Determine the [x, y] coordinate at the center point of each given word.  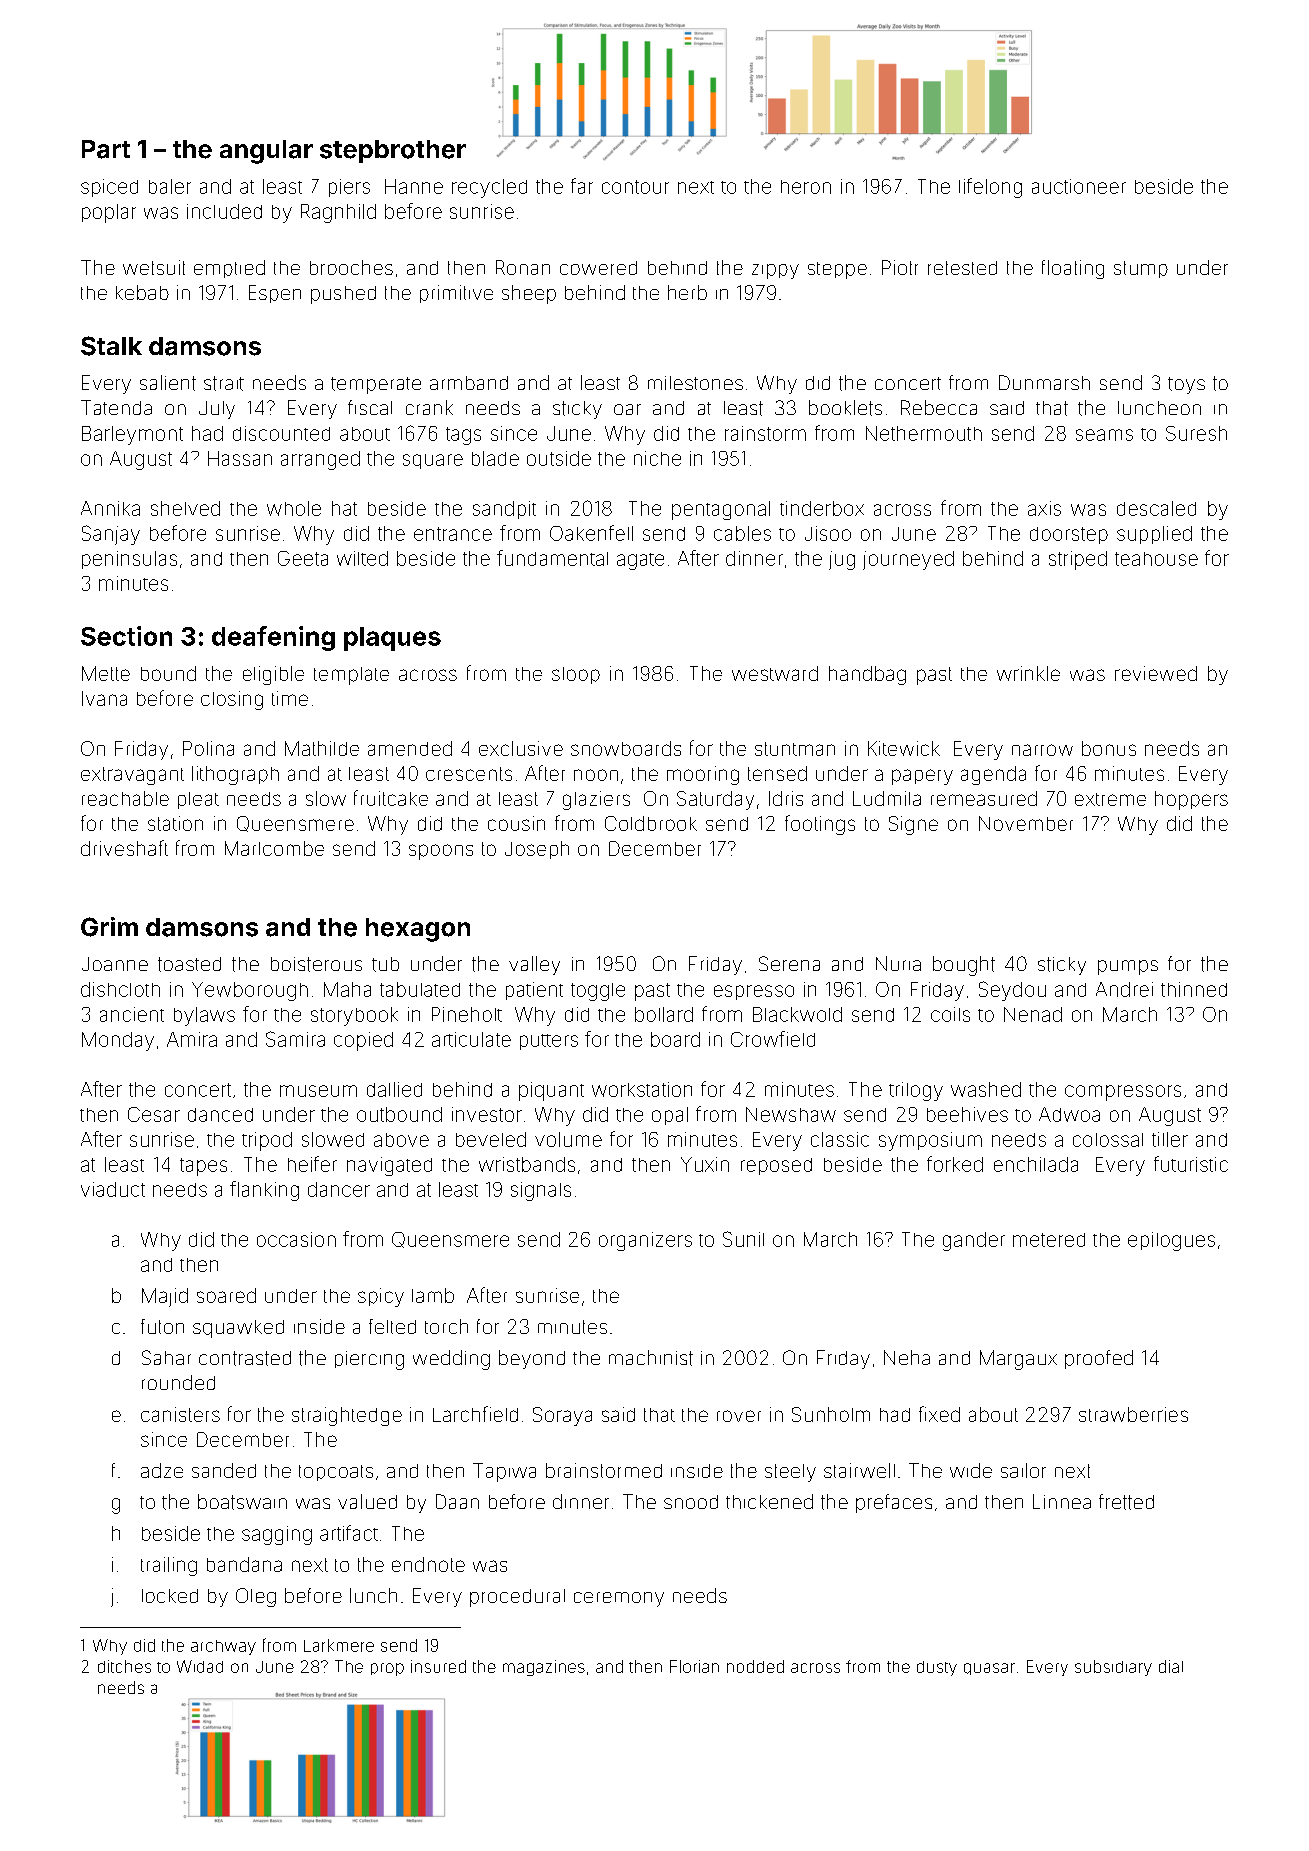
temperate [376, 385]
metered [1049, 1240]
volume [568, 1139]
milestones [695, 383]
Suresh [1196, 433]
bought [964, 966]
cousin [516, 823]
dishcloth [120, 989]
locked [170, 1596]
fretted [1126, 1502]
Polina [208, 748]
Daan [457, 1501]
